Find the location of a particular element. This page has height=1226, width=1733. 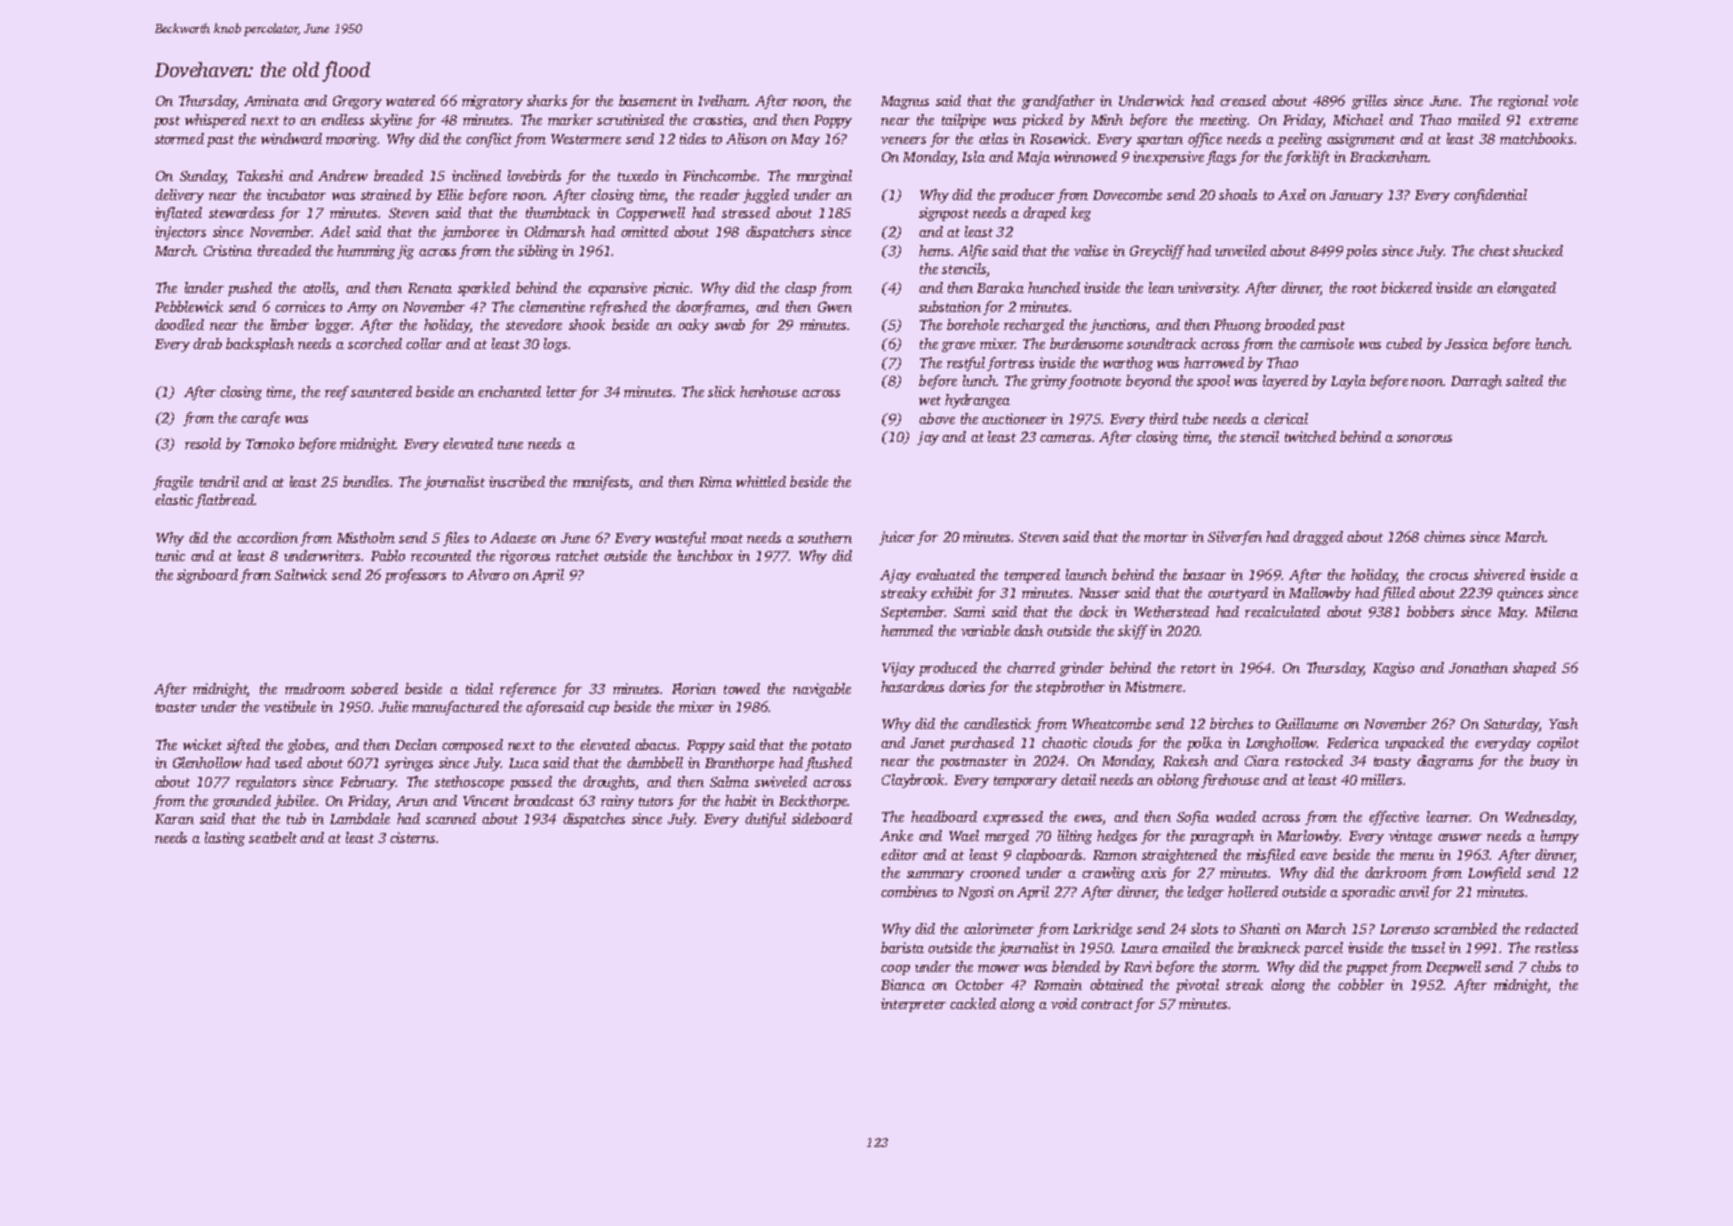

fragile is located at coordinates (173, 483).
